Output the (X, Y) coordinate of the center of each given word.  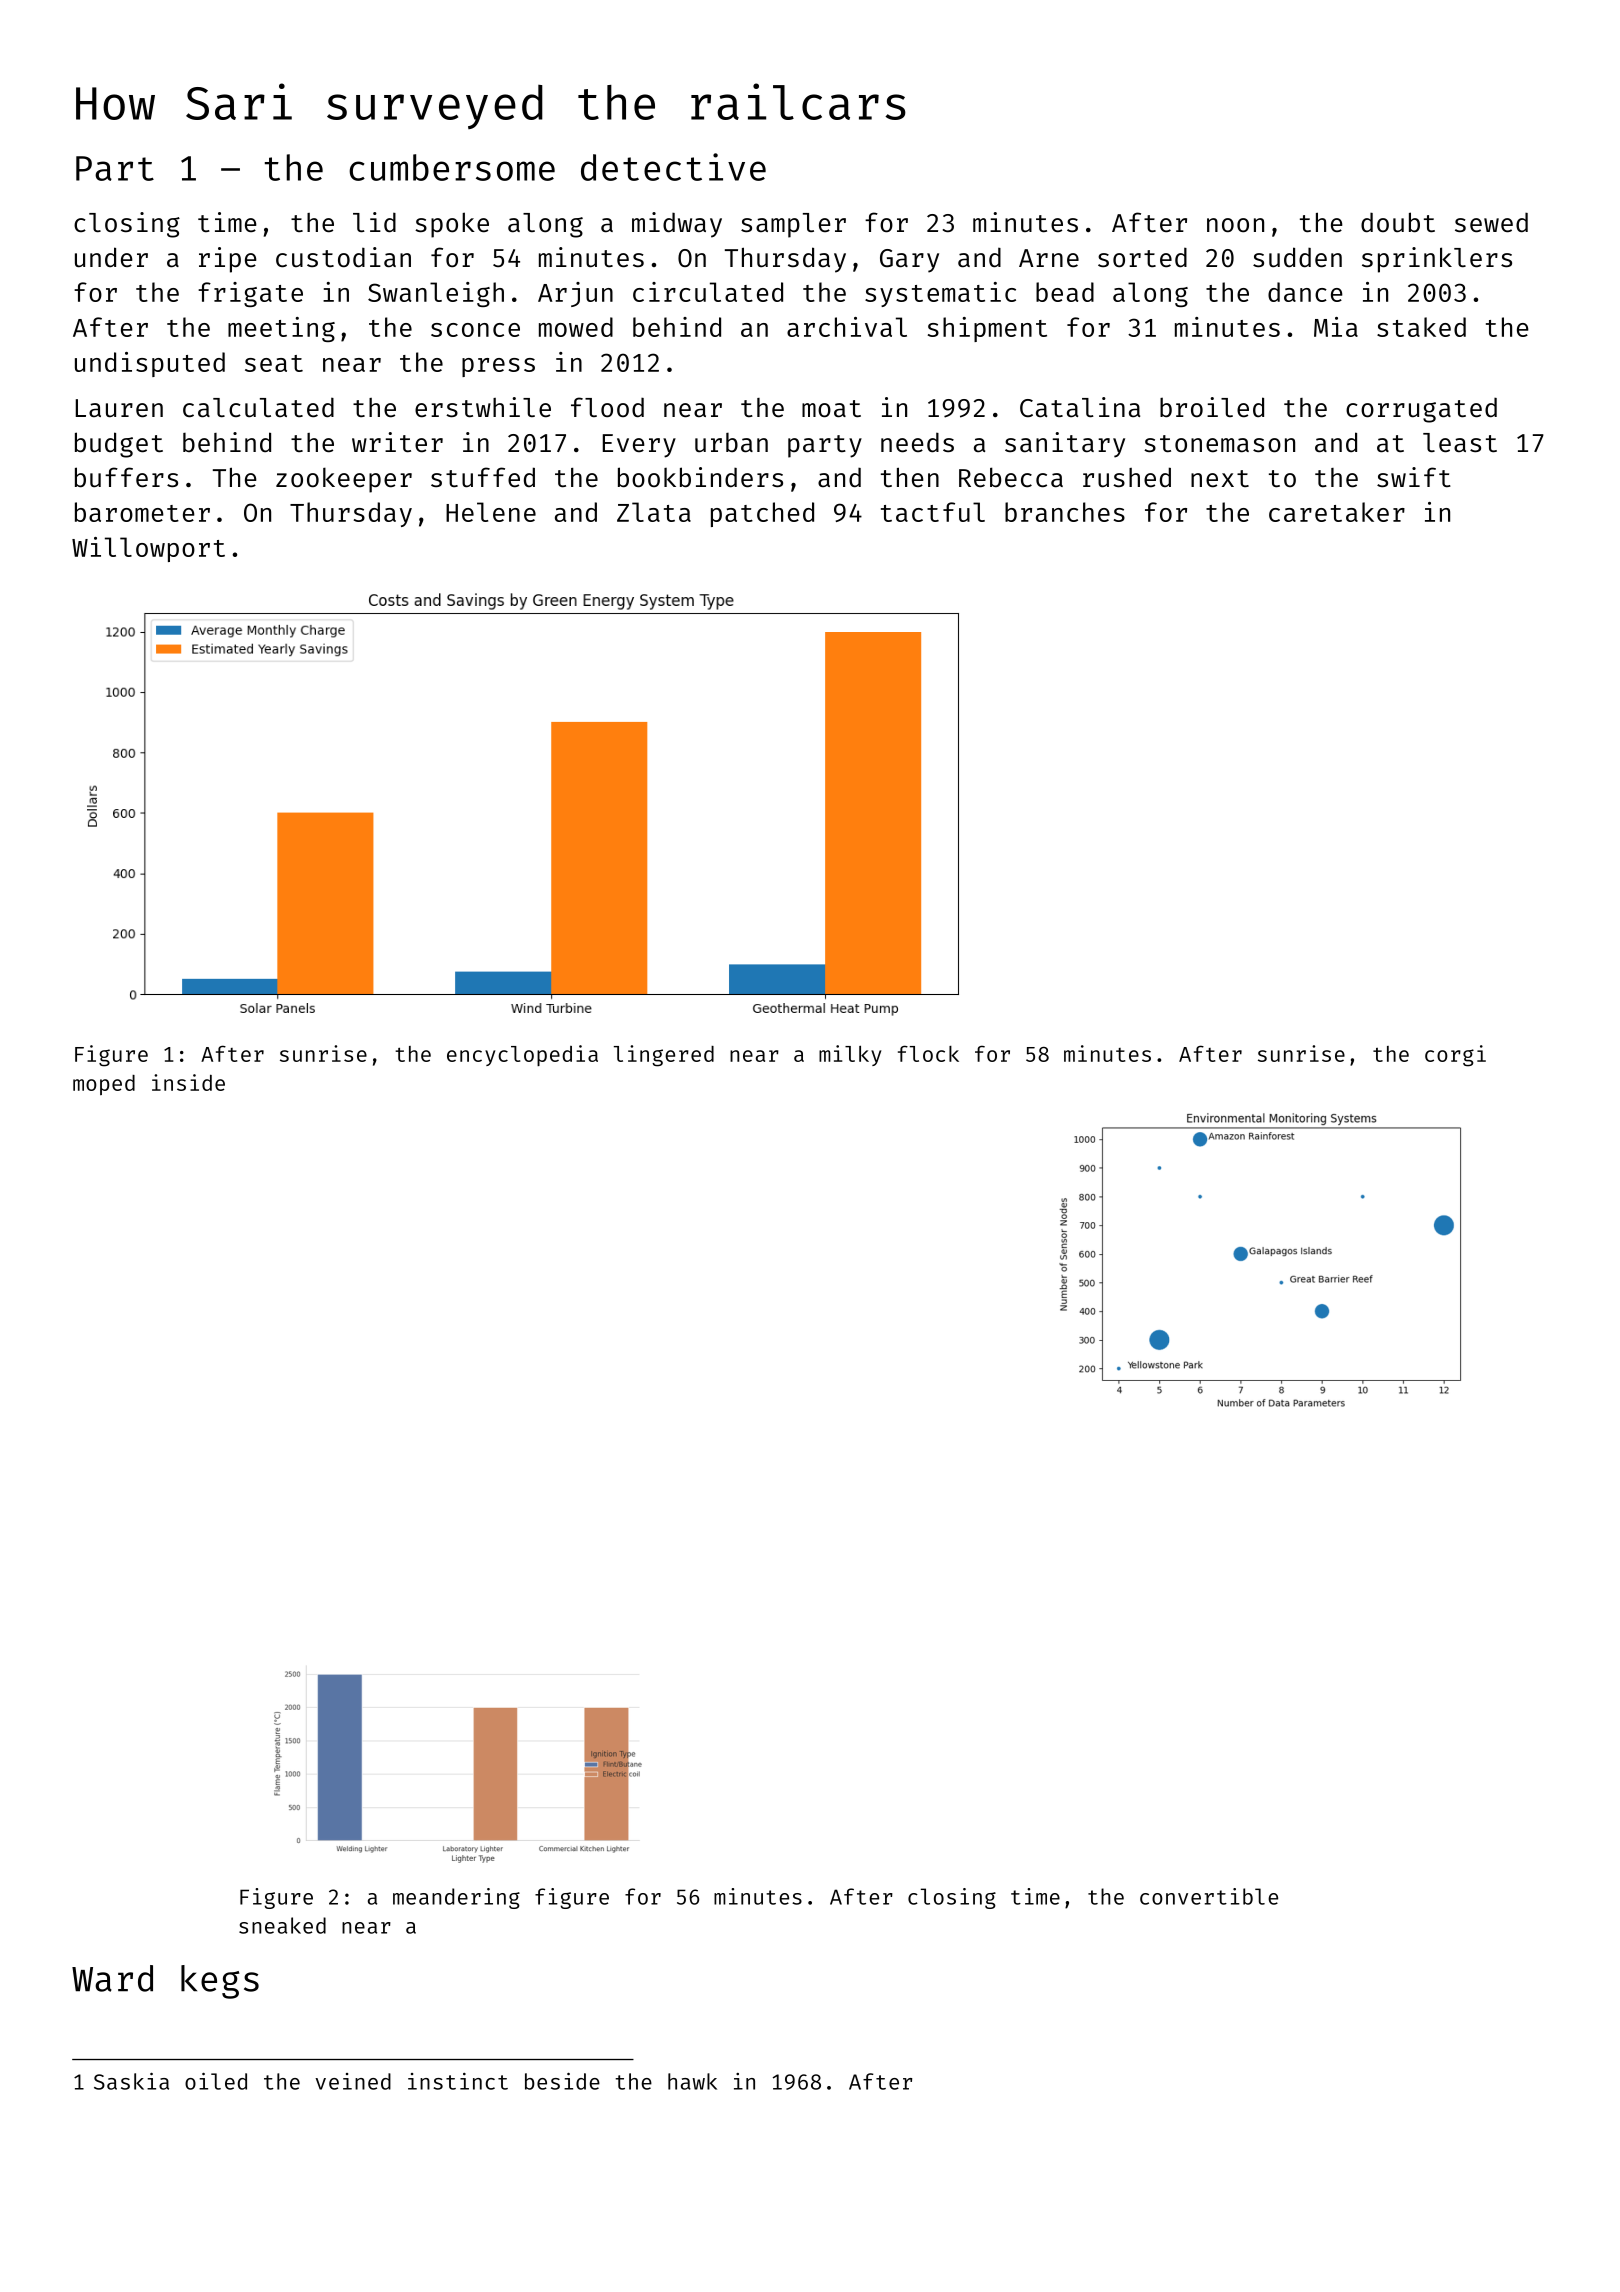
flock (928, 1053)
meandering (456, 1898)
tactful (933, 512)
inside (188, 1082)
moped (104, 1085)
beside (562, 2081)
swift (1414, 477)
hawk (692, 2081)
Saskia (131, 2081)
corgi (1455, 1056)
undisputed (150, 364)
